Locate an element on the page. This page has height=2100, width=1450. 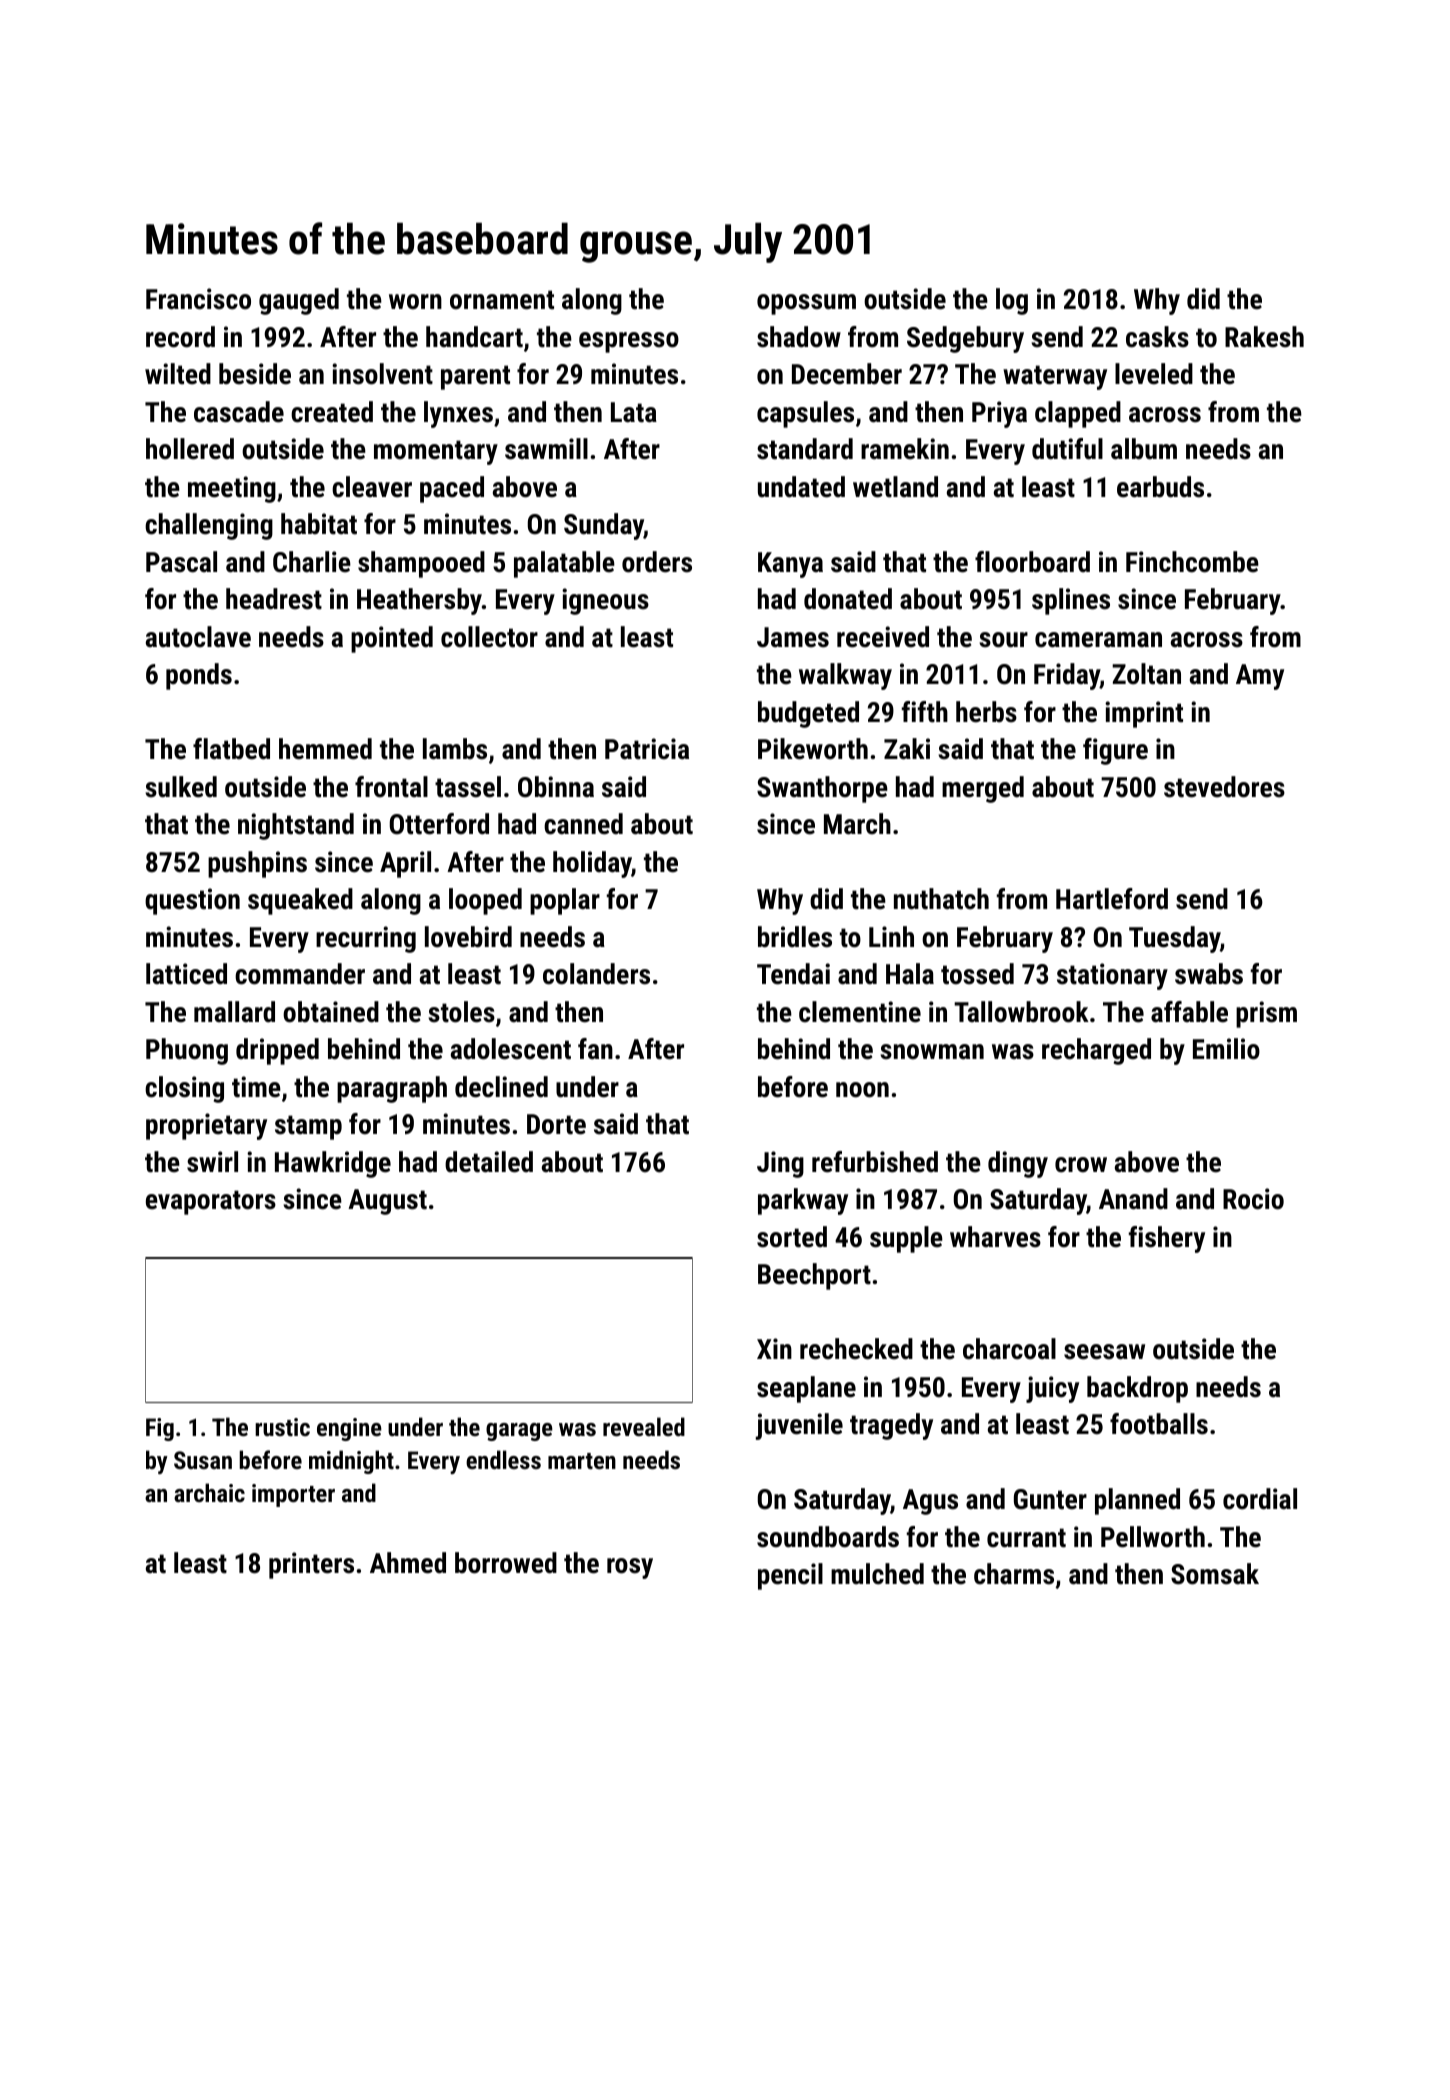
supple is located at coordinates (906, 1239).
